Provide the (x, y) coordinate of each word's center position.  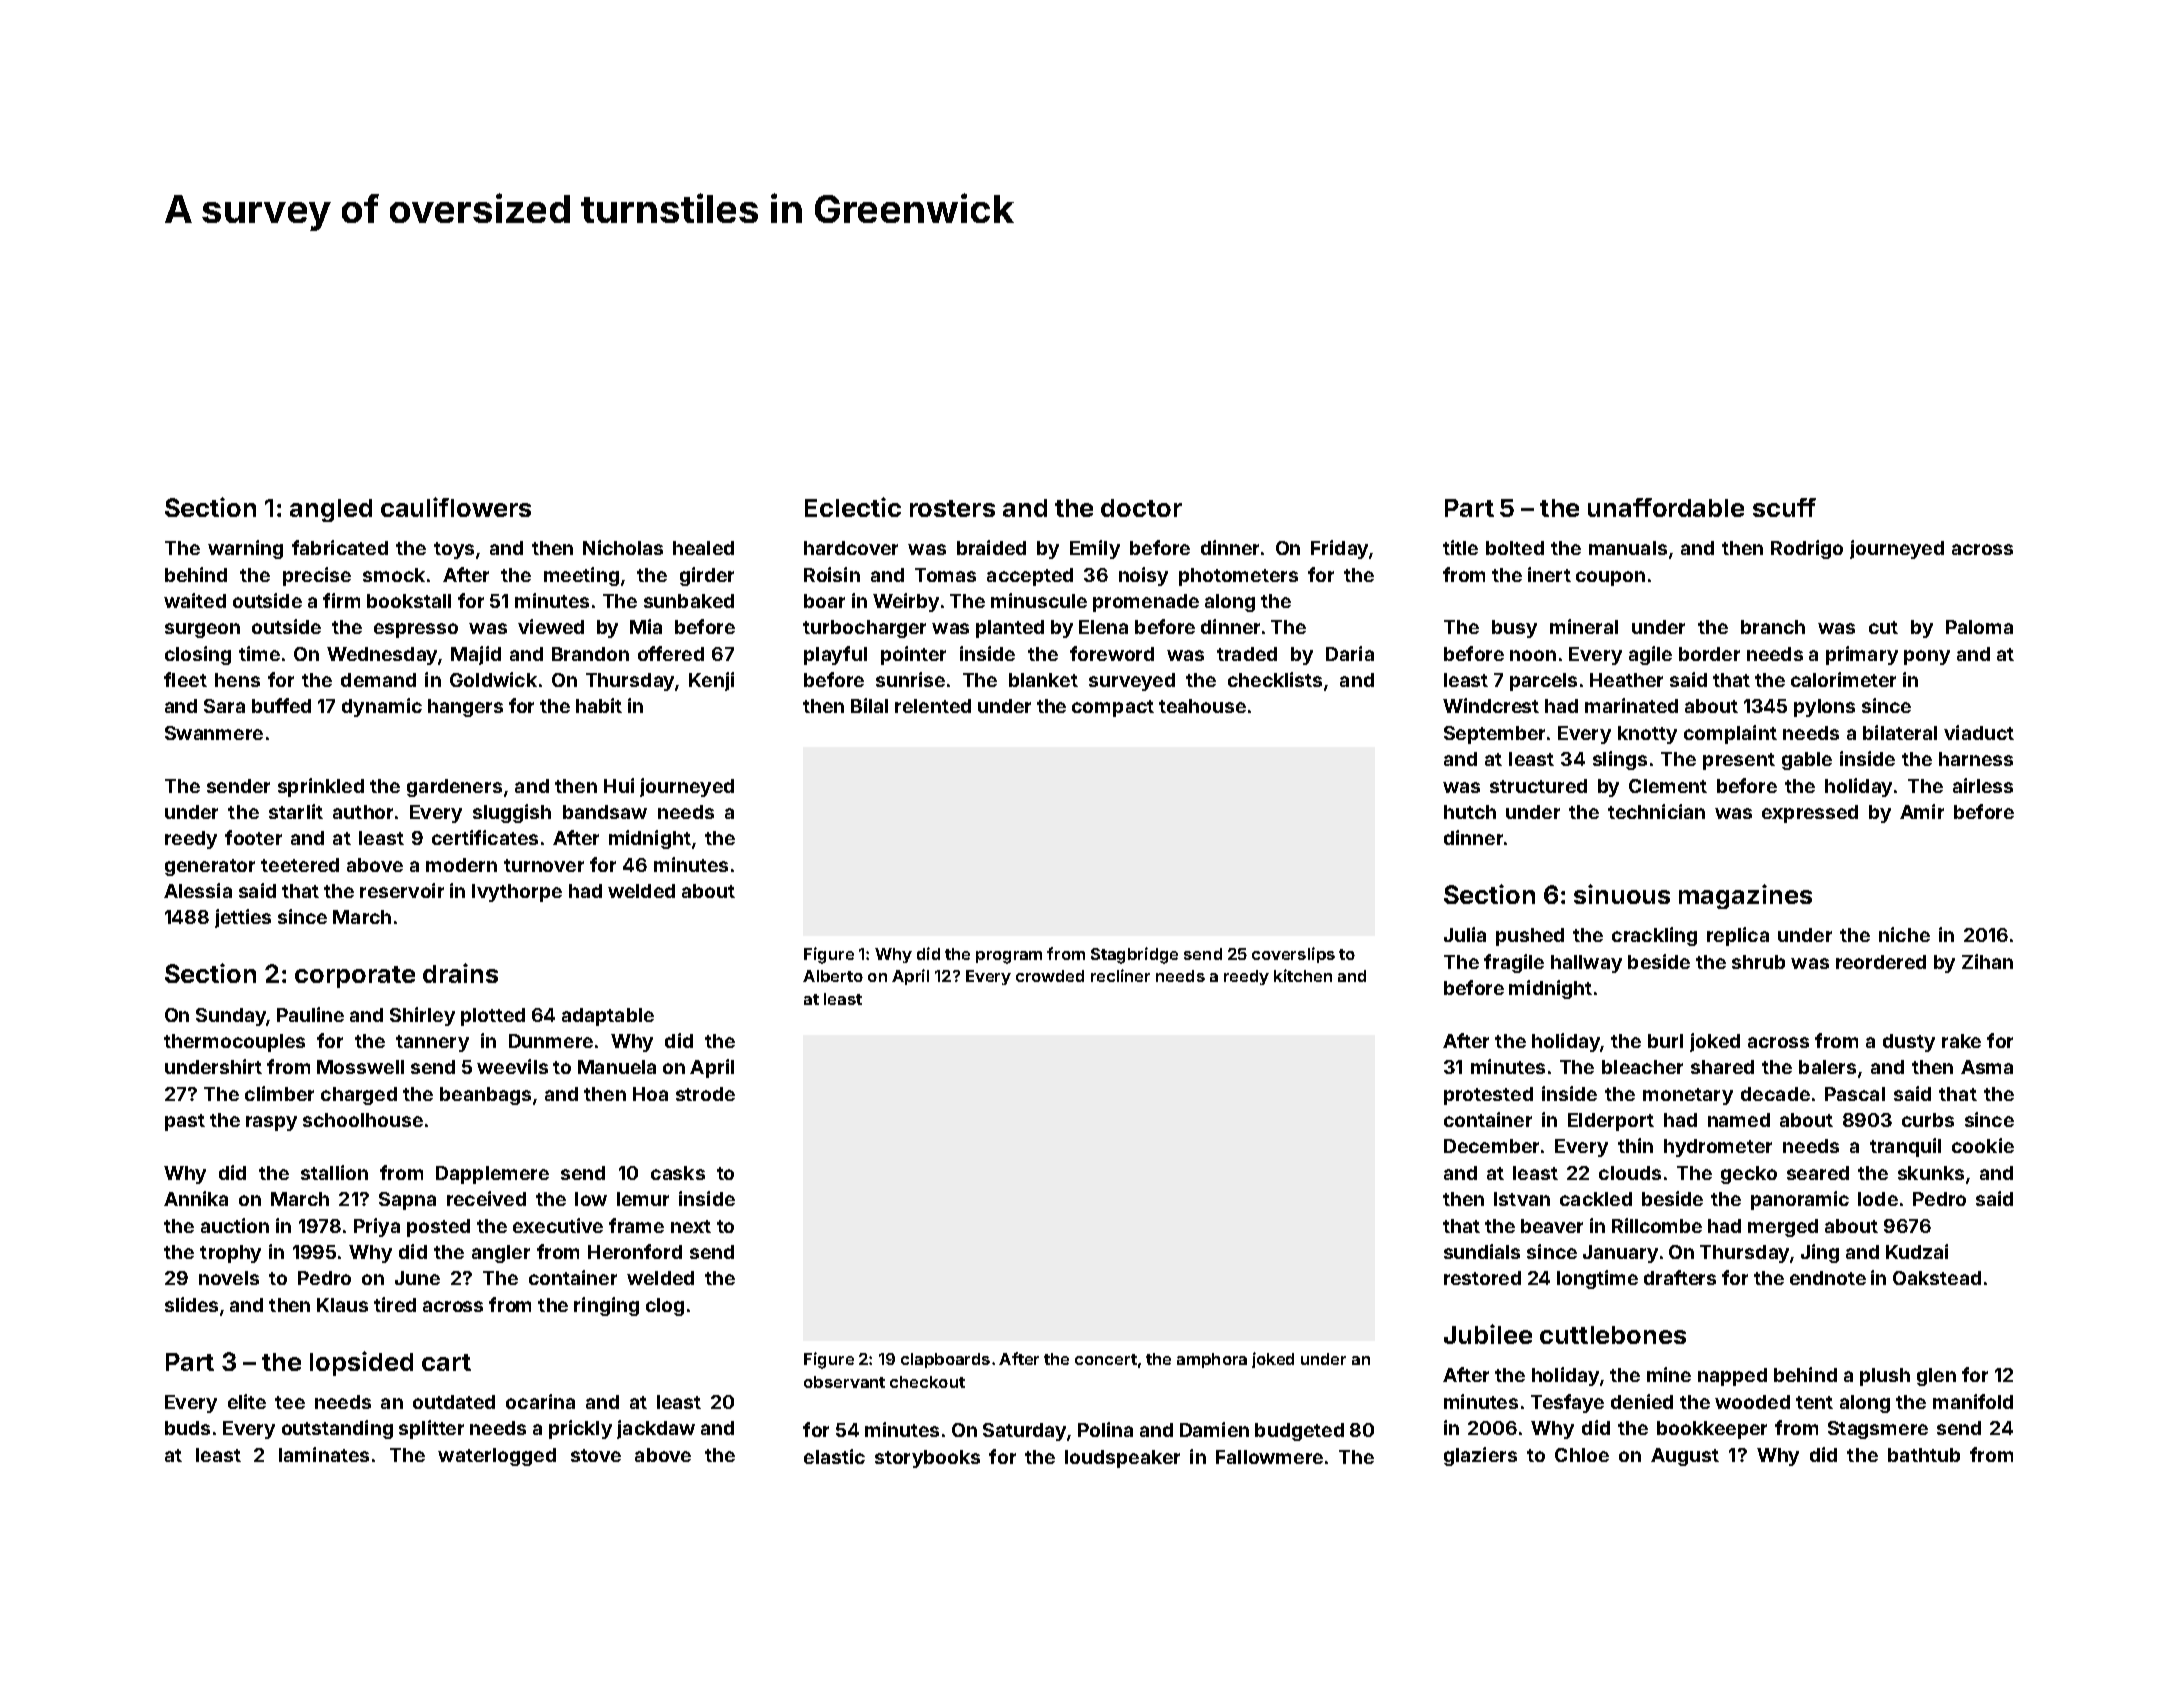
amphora (1212, 1360)
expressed (1810, 814)
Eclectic (853, 507)
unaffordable (1666, 507)
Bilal (869, 705)
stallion (334, 1172)
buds (187, 1428)
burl (1665, 1041)
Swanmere (214, 733)
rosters (952, 508)
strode (705, 1094)
